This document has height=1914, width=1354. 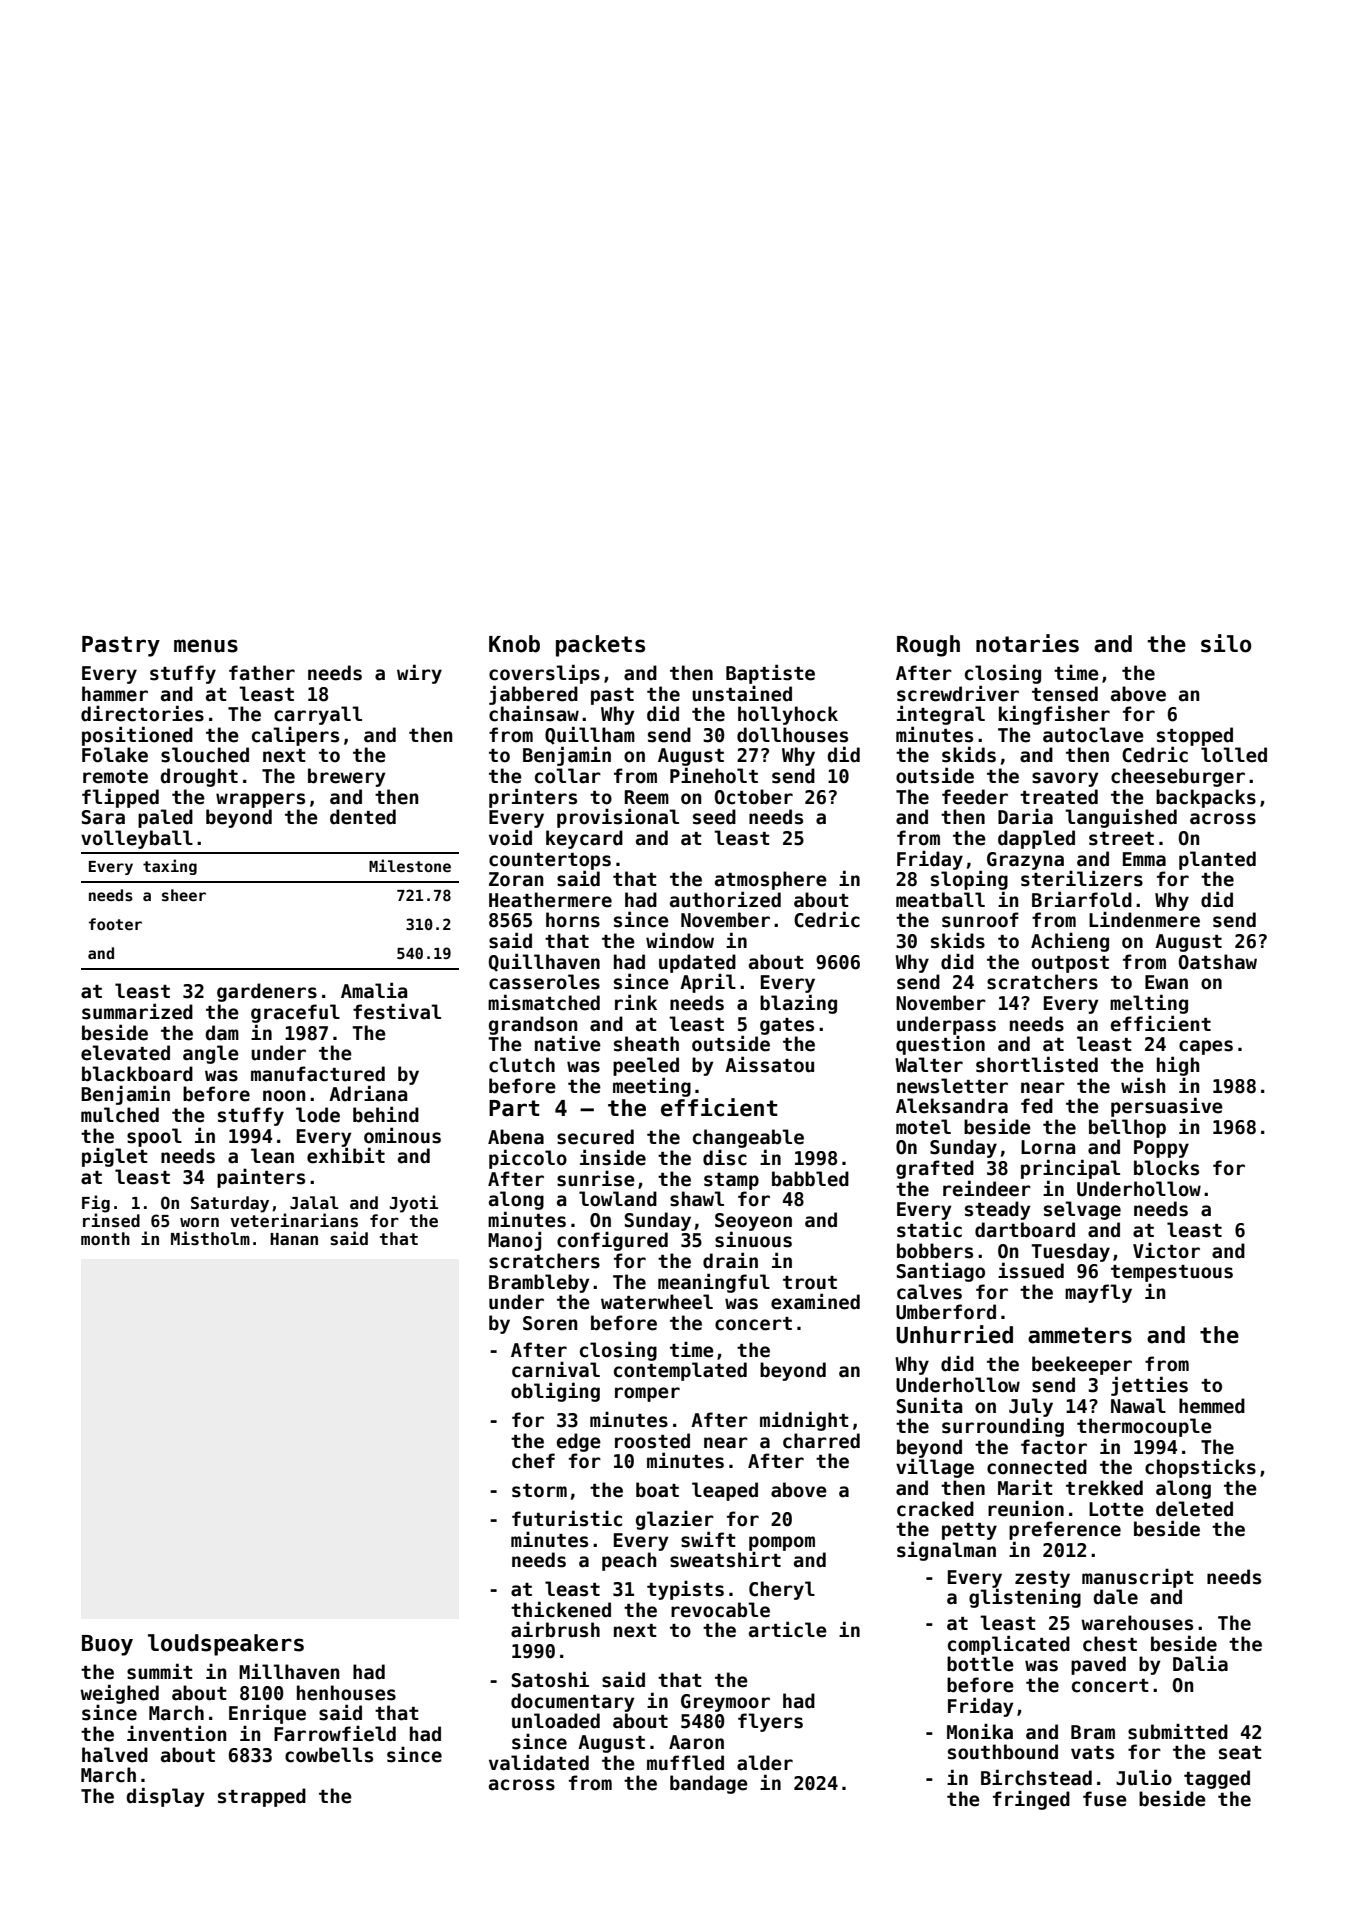 I want to click on month, so click(x=105, y=1239).
